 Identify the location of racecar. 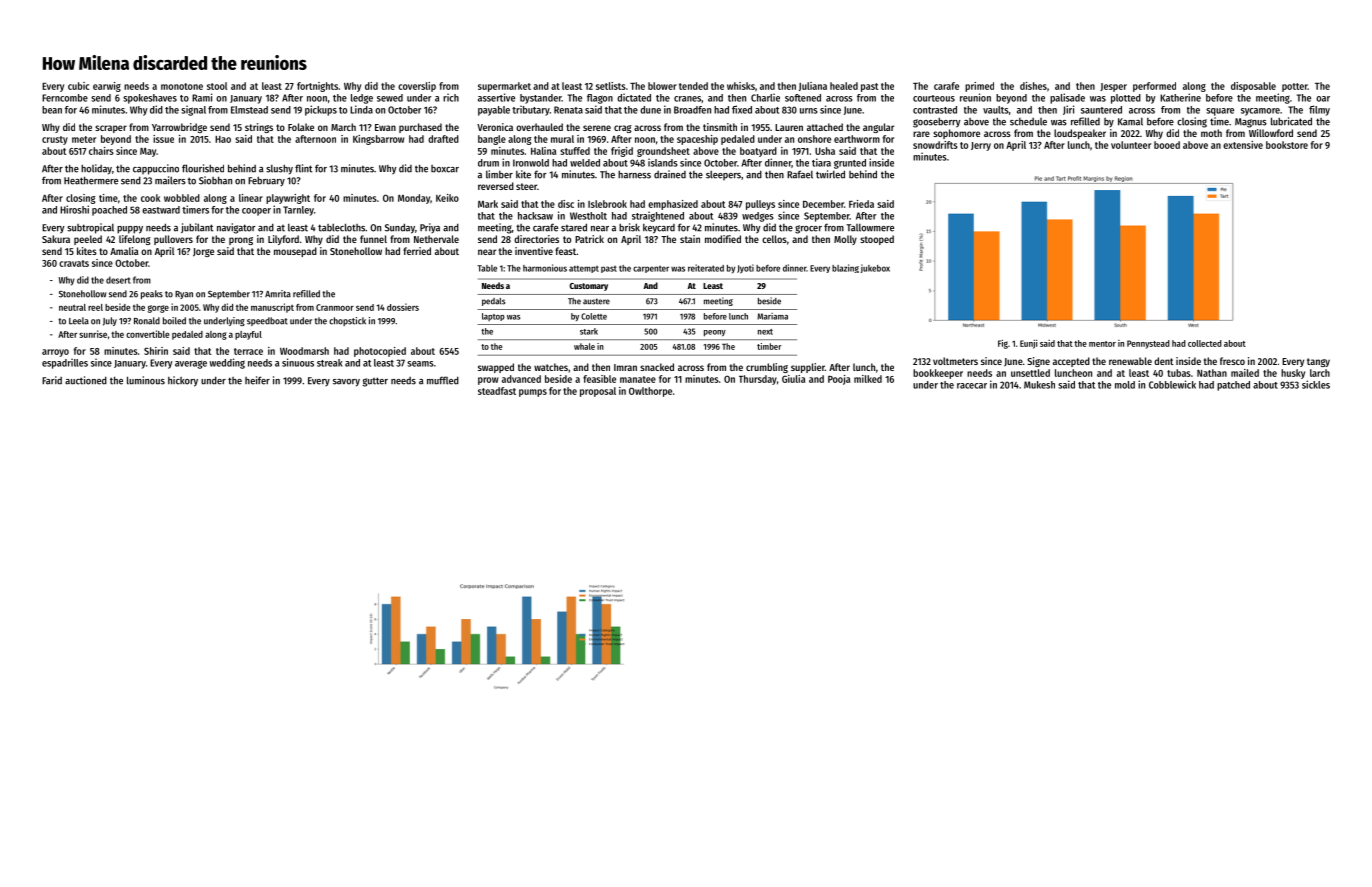
(972, 386).
